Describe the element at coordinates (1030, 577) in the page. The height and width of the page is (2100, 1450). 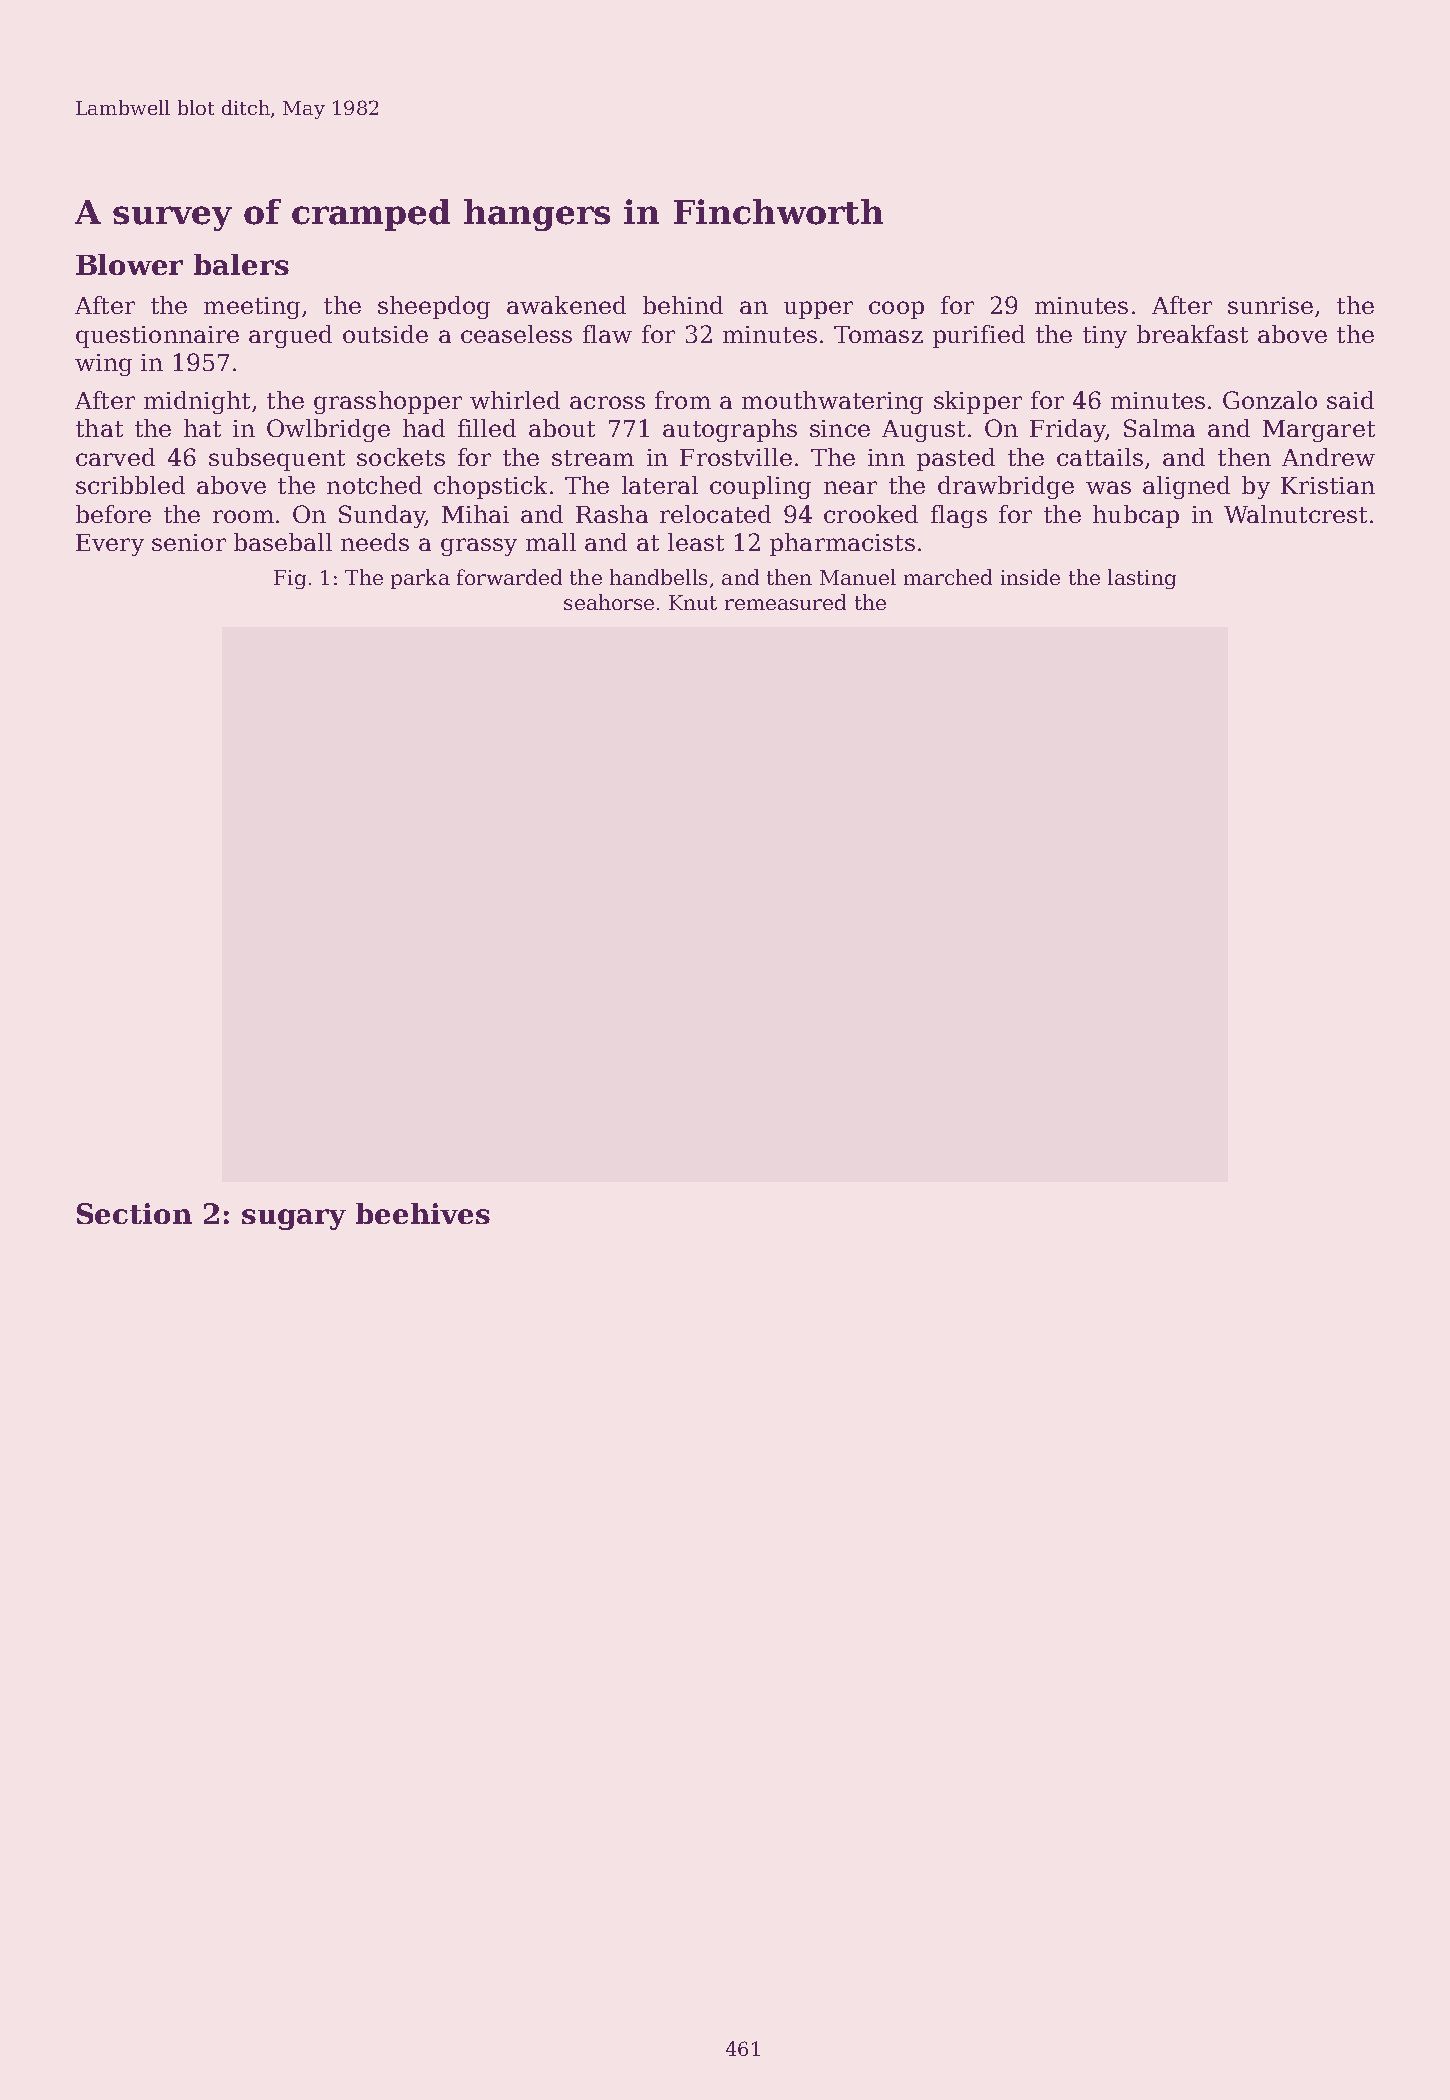
I see `inside` at that location.
